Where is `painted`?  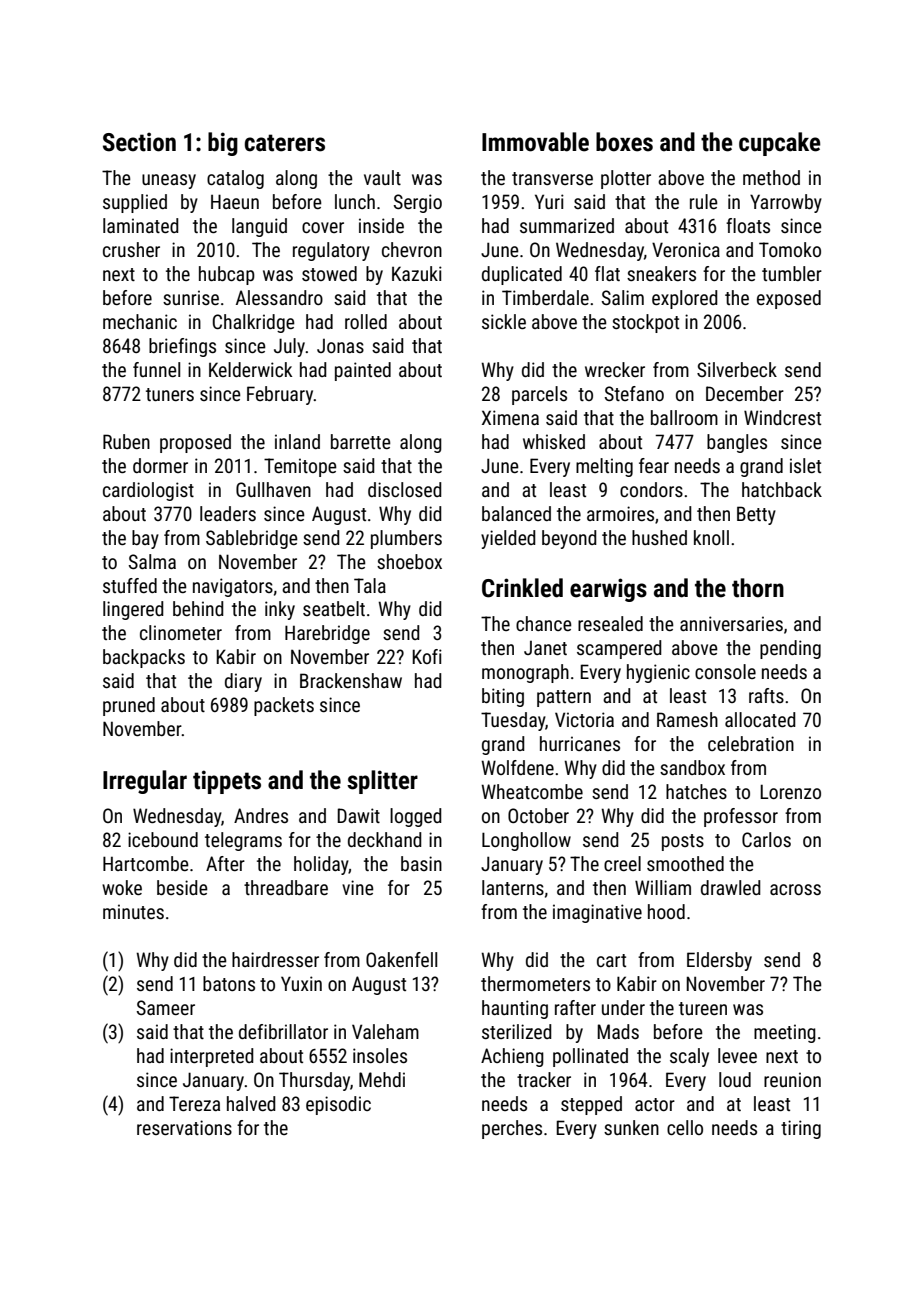
painted is located at coordinates (363, 371).
